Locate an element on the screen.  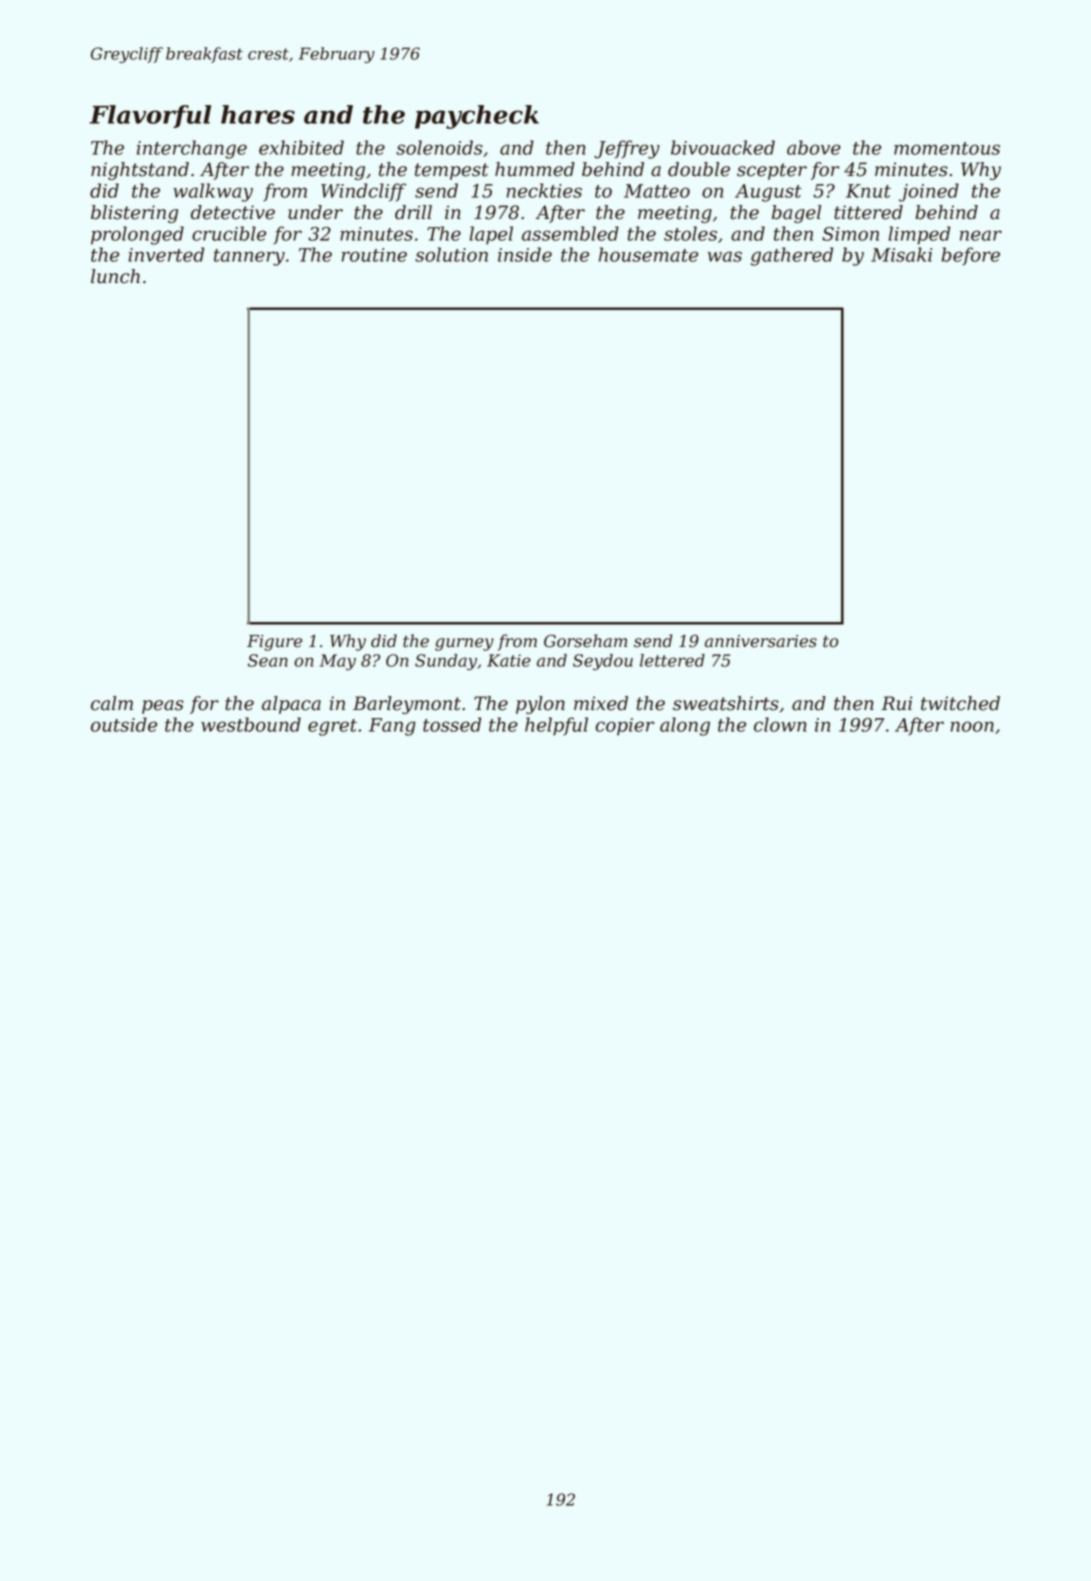
paycheck is located at coordinates (477, 117).
